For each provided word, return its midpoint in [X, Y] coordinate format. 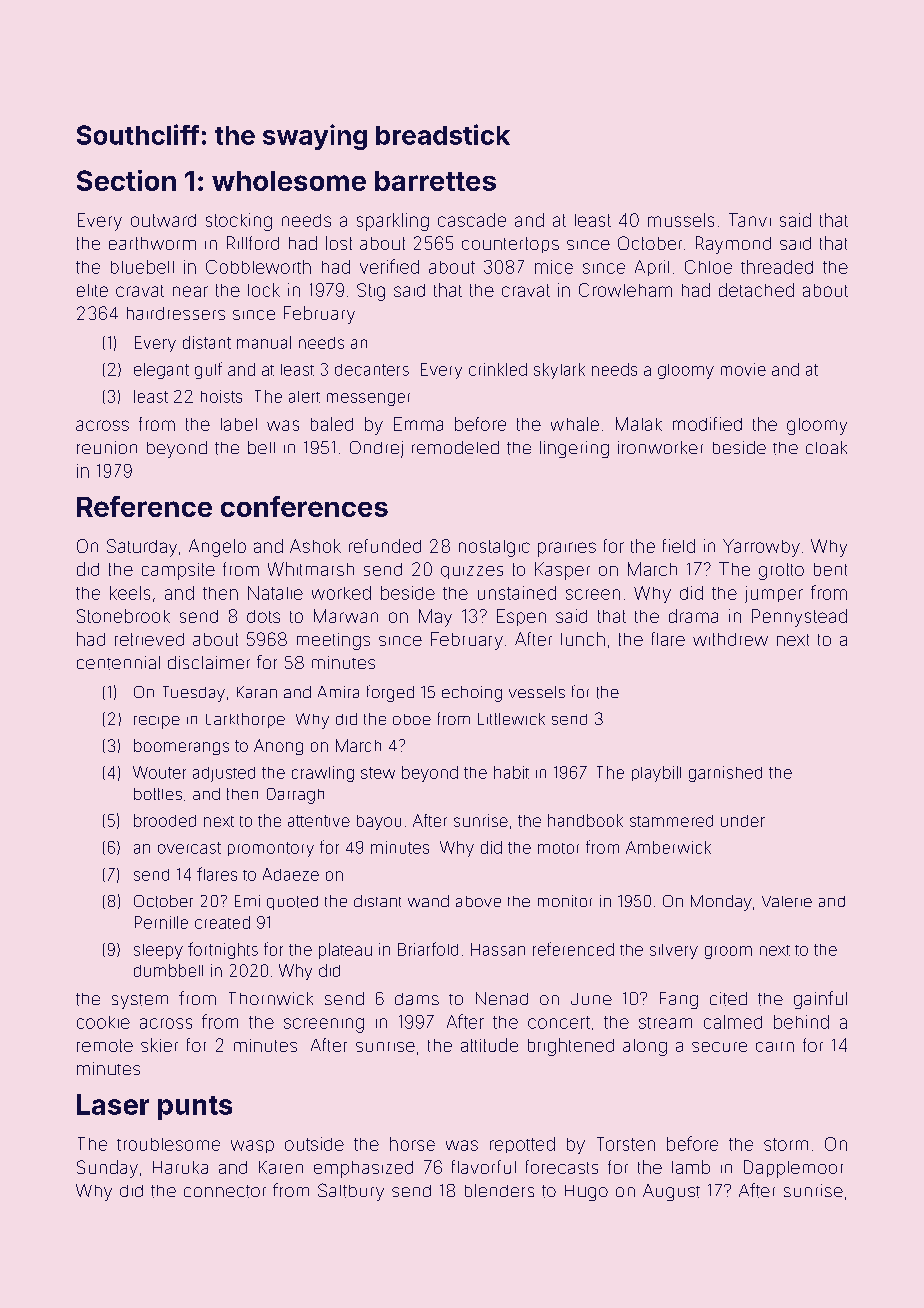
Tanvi [750, 220]
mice [554, 267]
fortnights [223, 950]
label [239, 424]
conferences [304, 506]
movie [743, 369]
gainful [820, 1000]
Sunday [107, 1169]
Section [126, 180]
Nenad [502, 998]
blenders [499, 1190]
